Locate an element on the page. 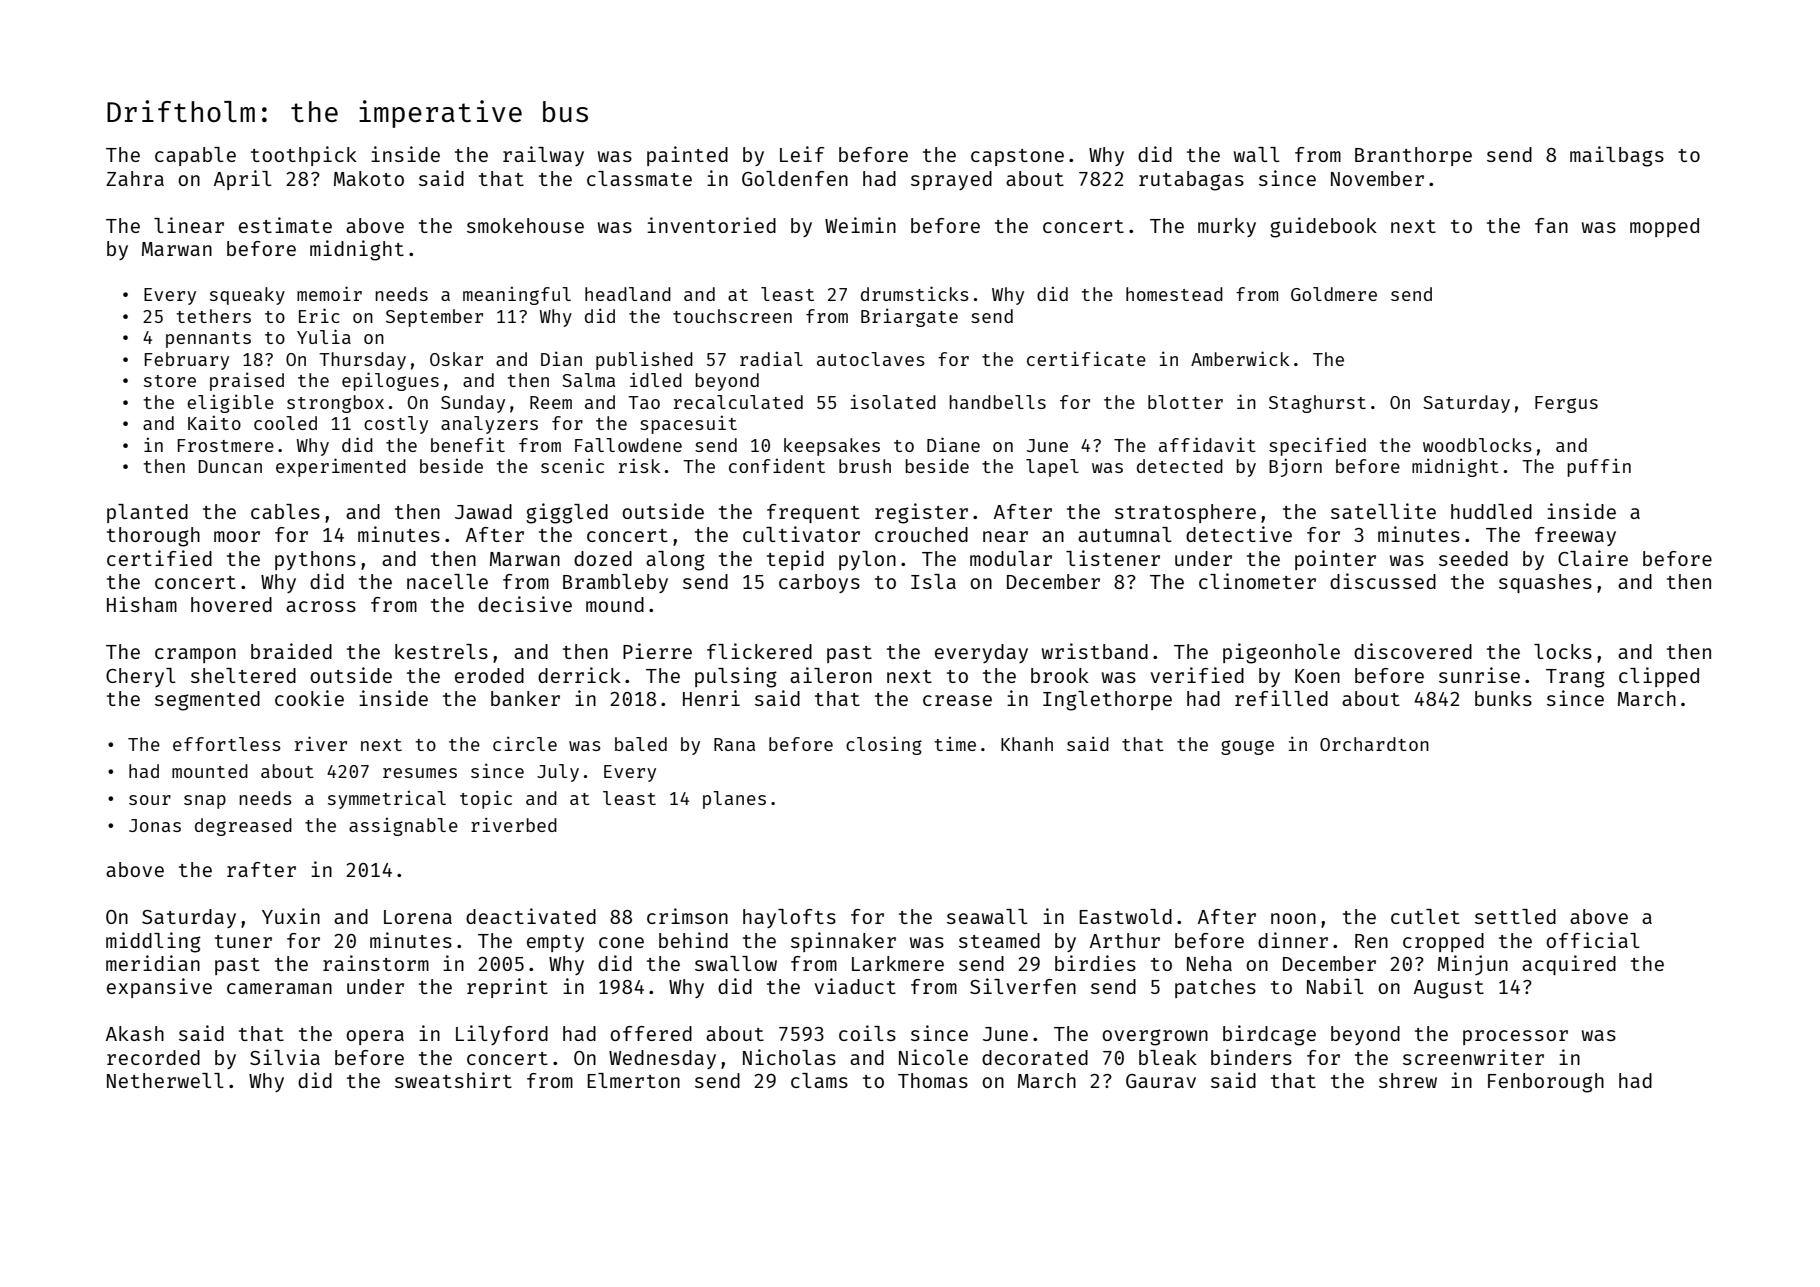  reprint is located at coordinates (507, 988).
